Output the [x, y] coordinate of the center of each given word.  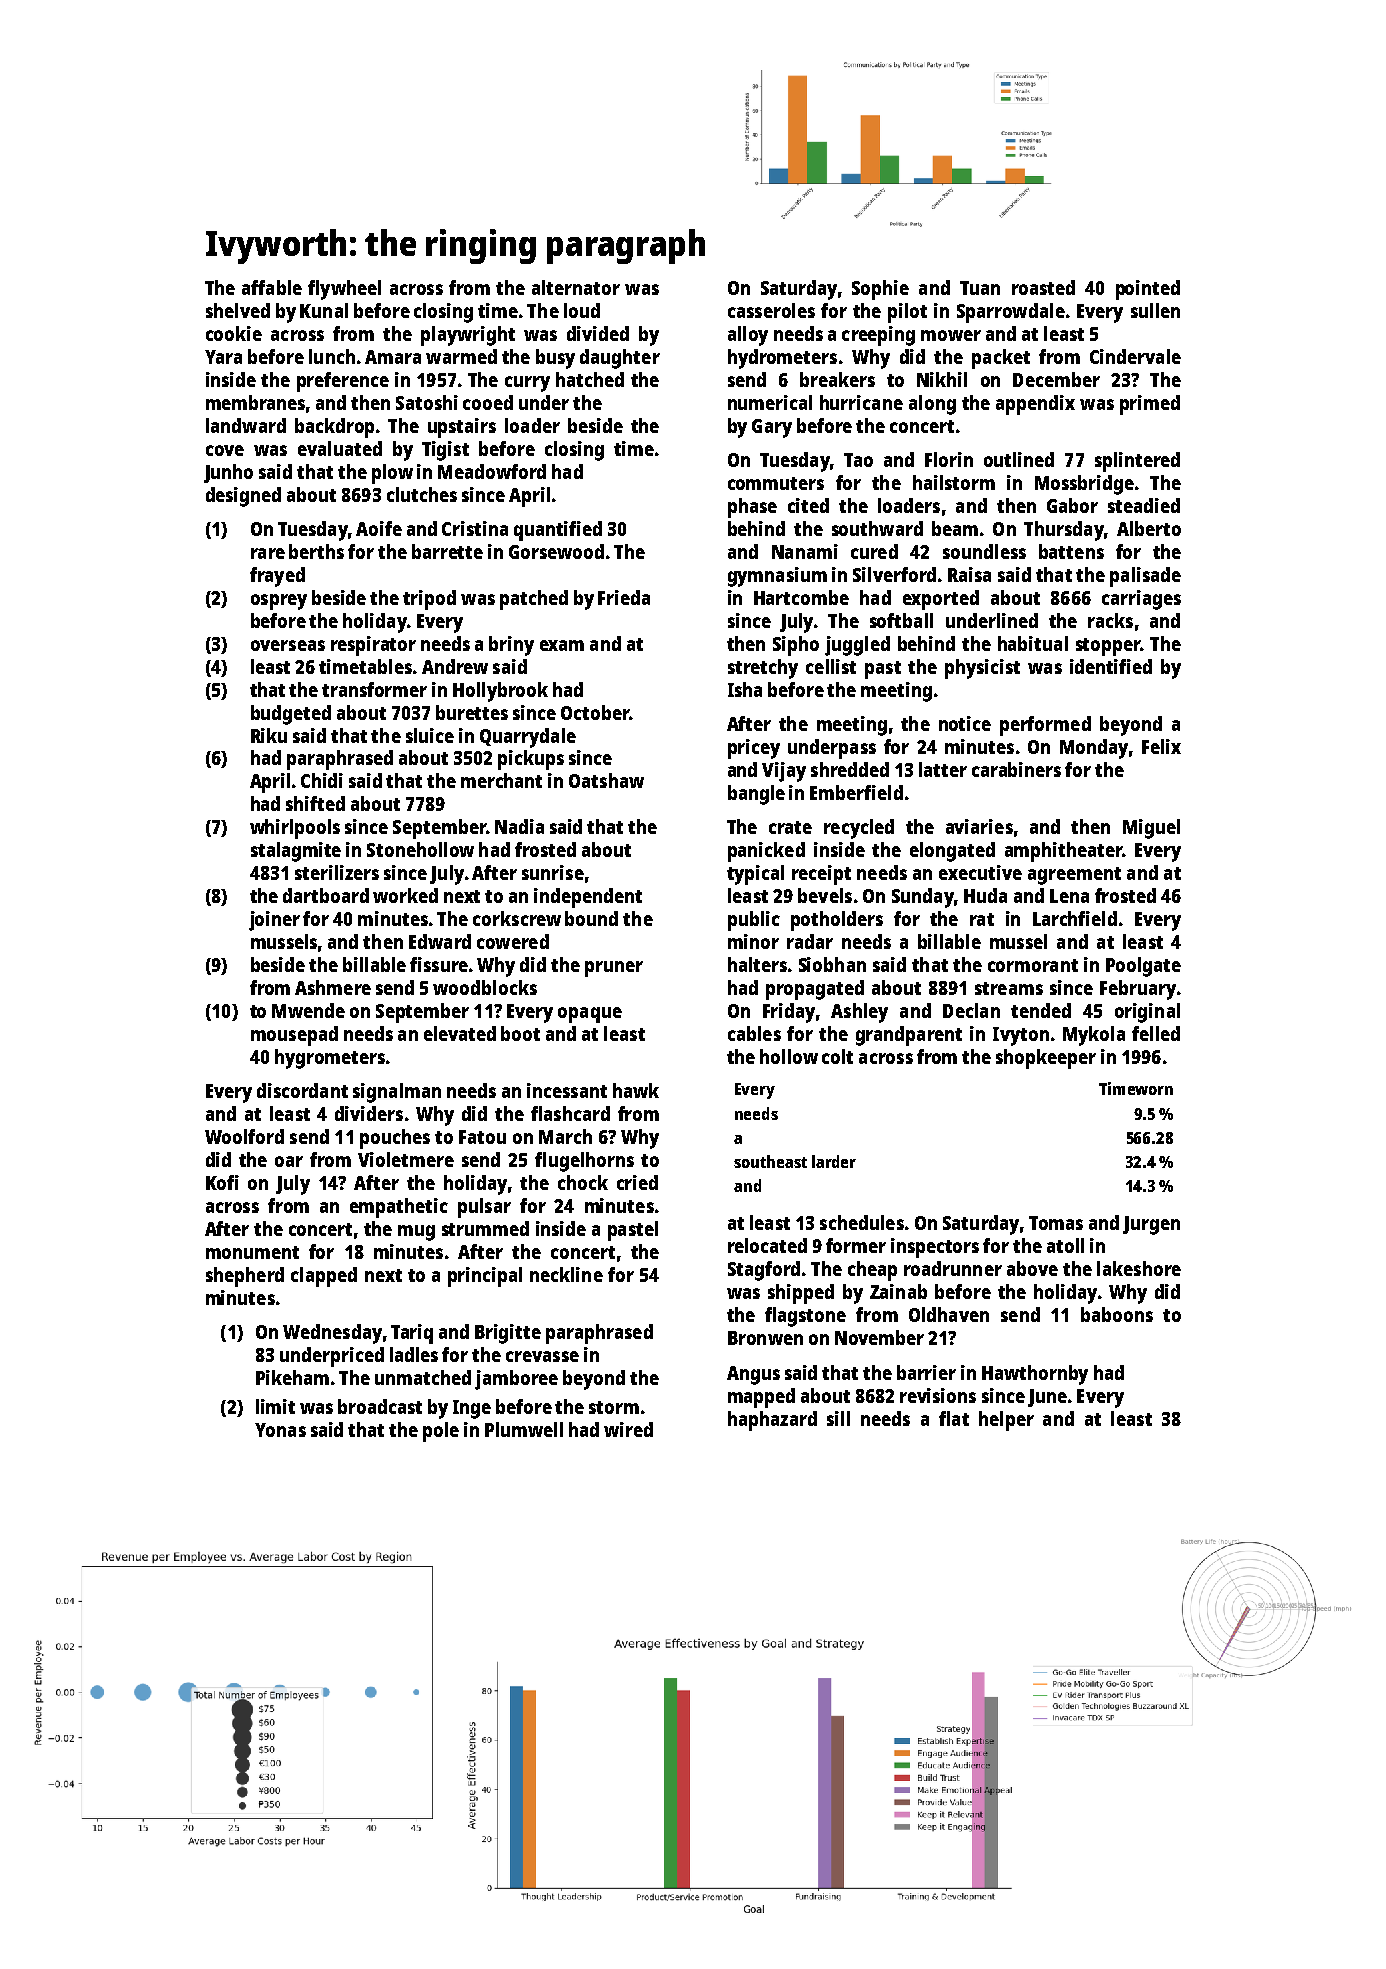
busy [555, 359]
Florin [949, 459]
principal [485, 1277]
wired [628, 1429]
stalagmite [296, 852]
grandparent [909, 1036]
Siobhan [832, 964]
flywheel [344, 290]
